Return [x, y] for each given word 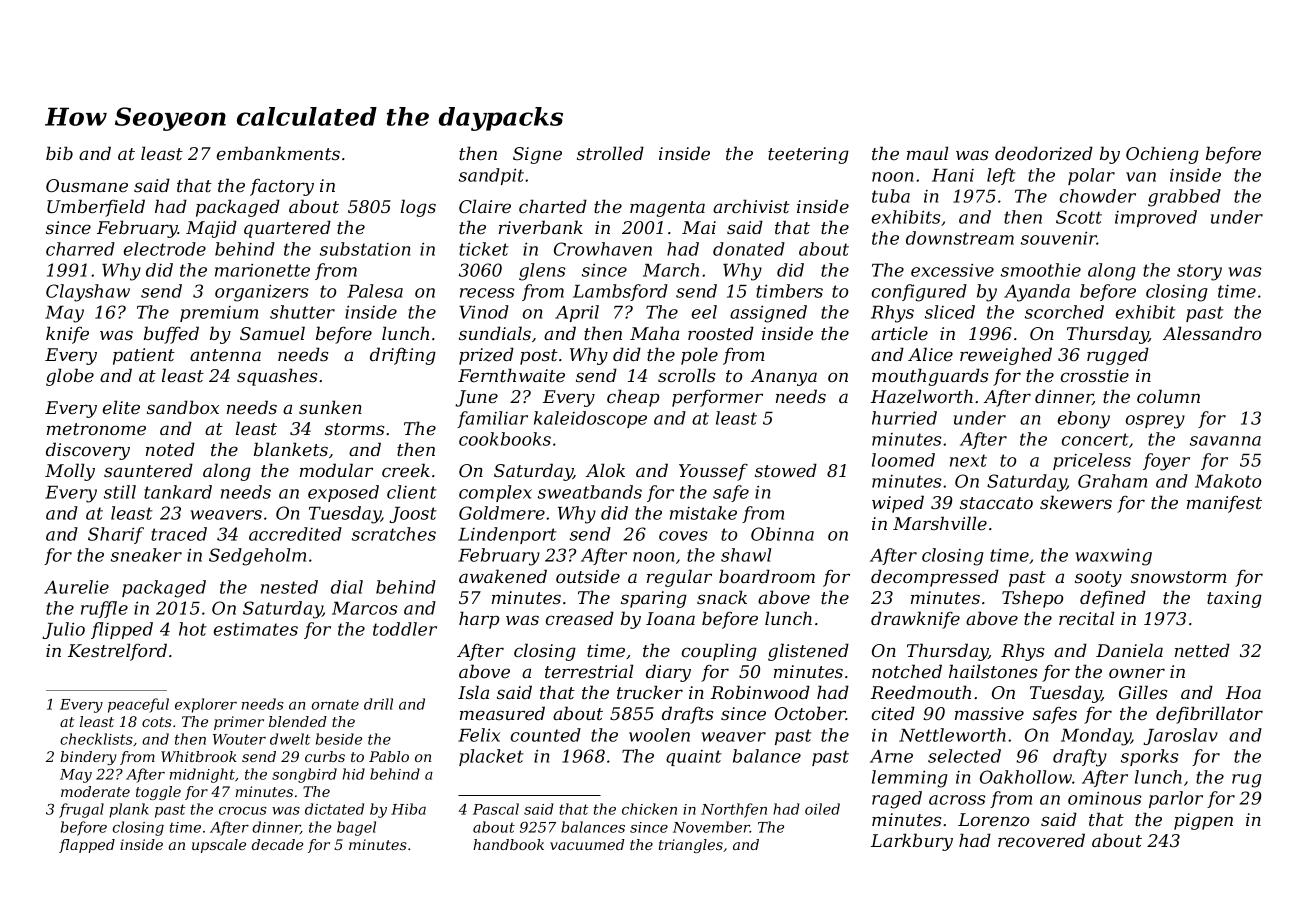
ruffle [104, 609]
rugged [1118, 356]
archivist [751, 206]
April [577, 313]
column [1168, 396]
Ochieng [1162, 155]
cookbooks [505, 439]
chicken [649, 809]
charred [80, 249]
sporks [1150, 757]
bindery [88, 758]
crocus [243, 811]
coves [683, 536]
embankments [278, 153]
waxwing [1114, 557]
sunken [330, 407]
